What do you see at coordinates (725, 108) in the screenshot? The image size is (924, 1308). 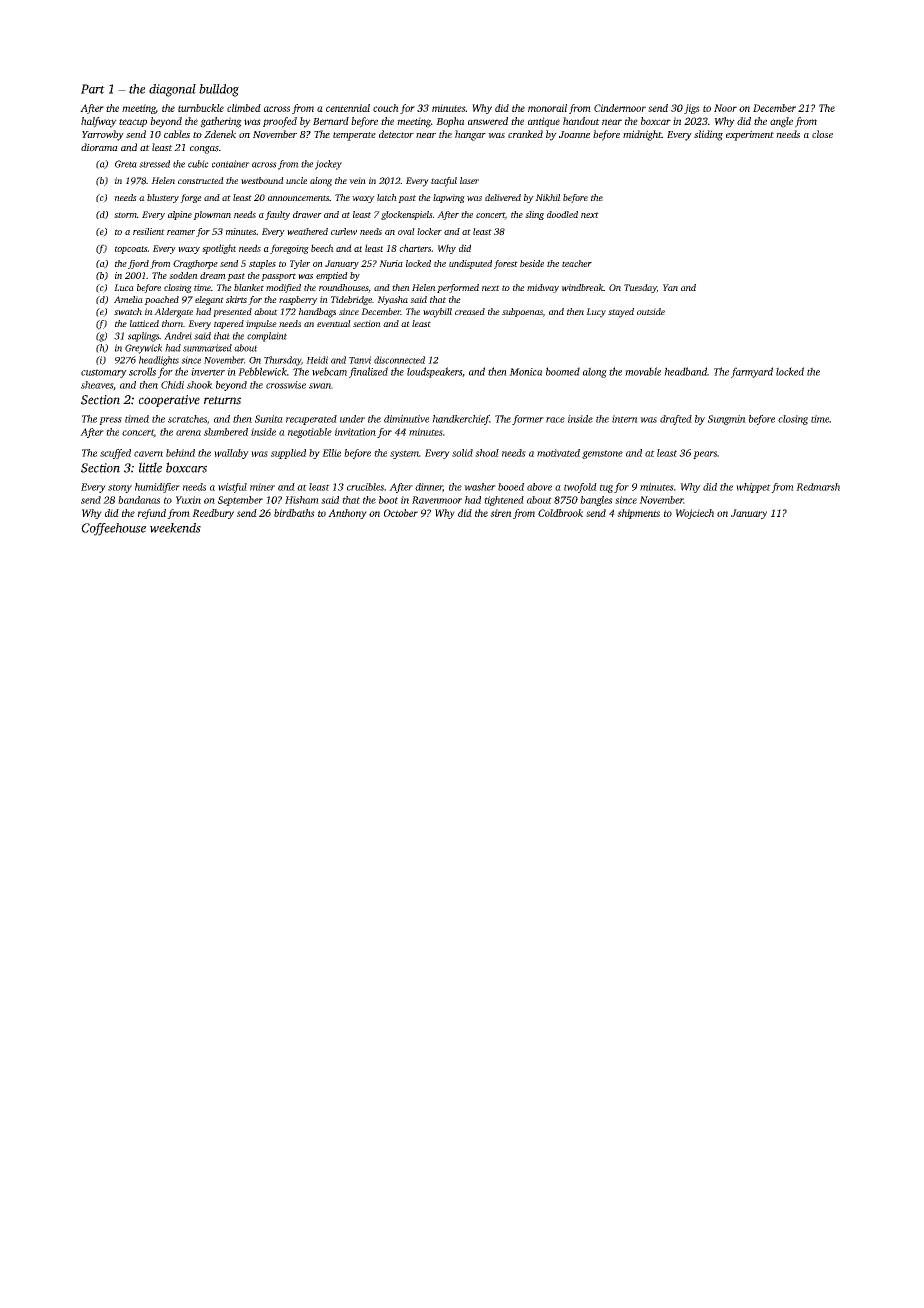 I see `Noor` at bounding box center [725, 108].
